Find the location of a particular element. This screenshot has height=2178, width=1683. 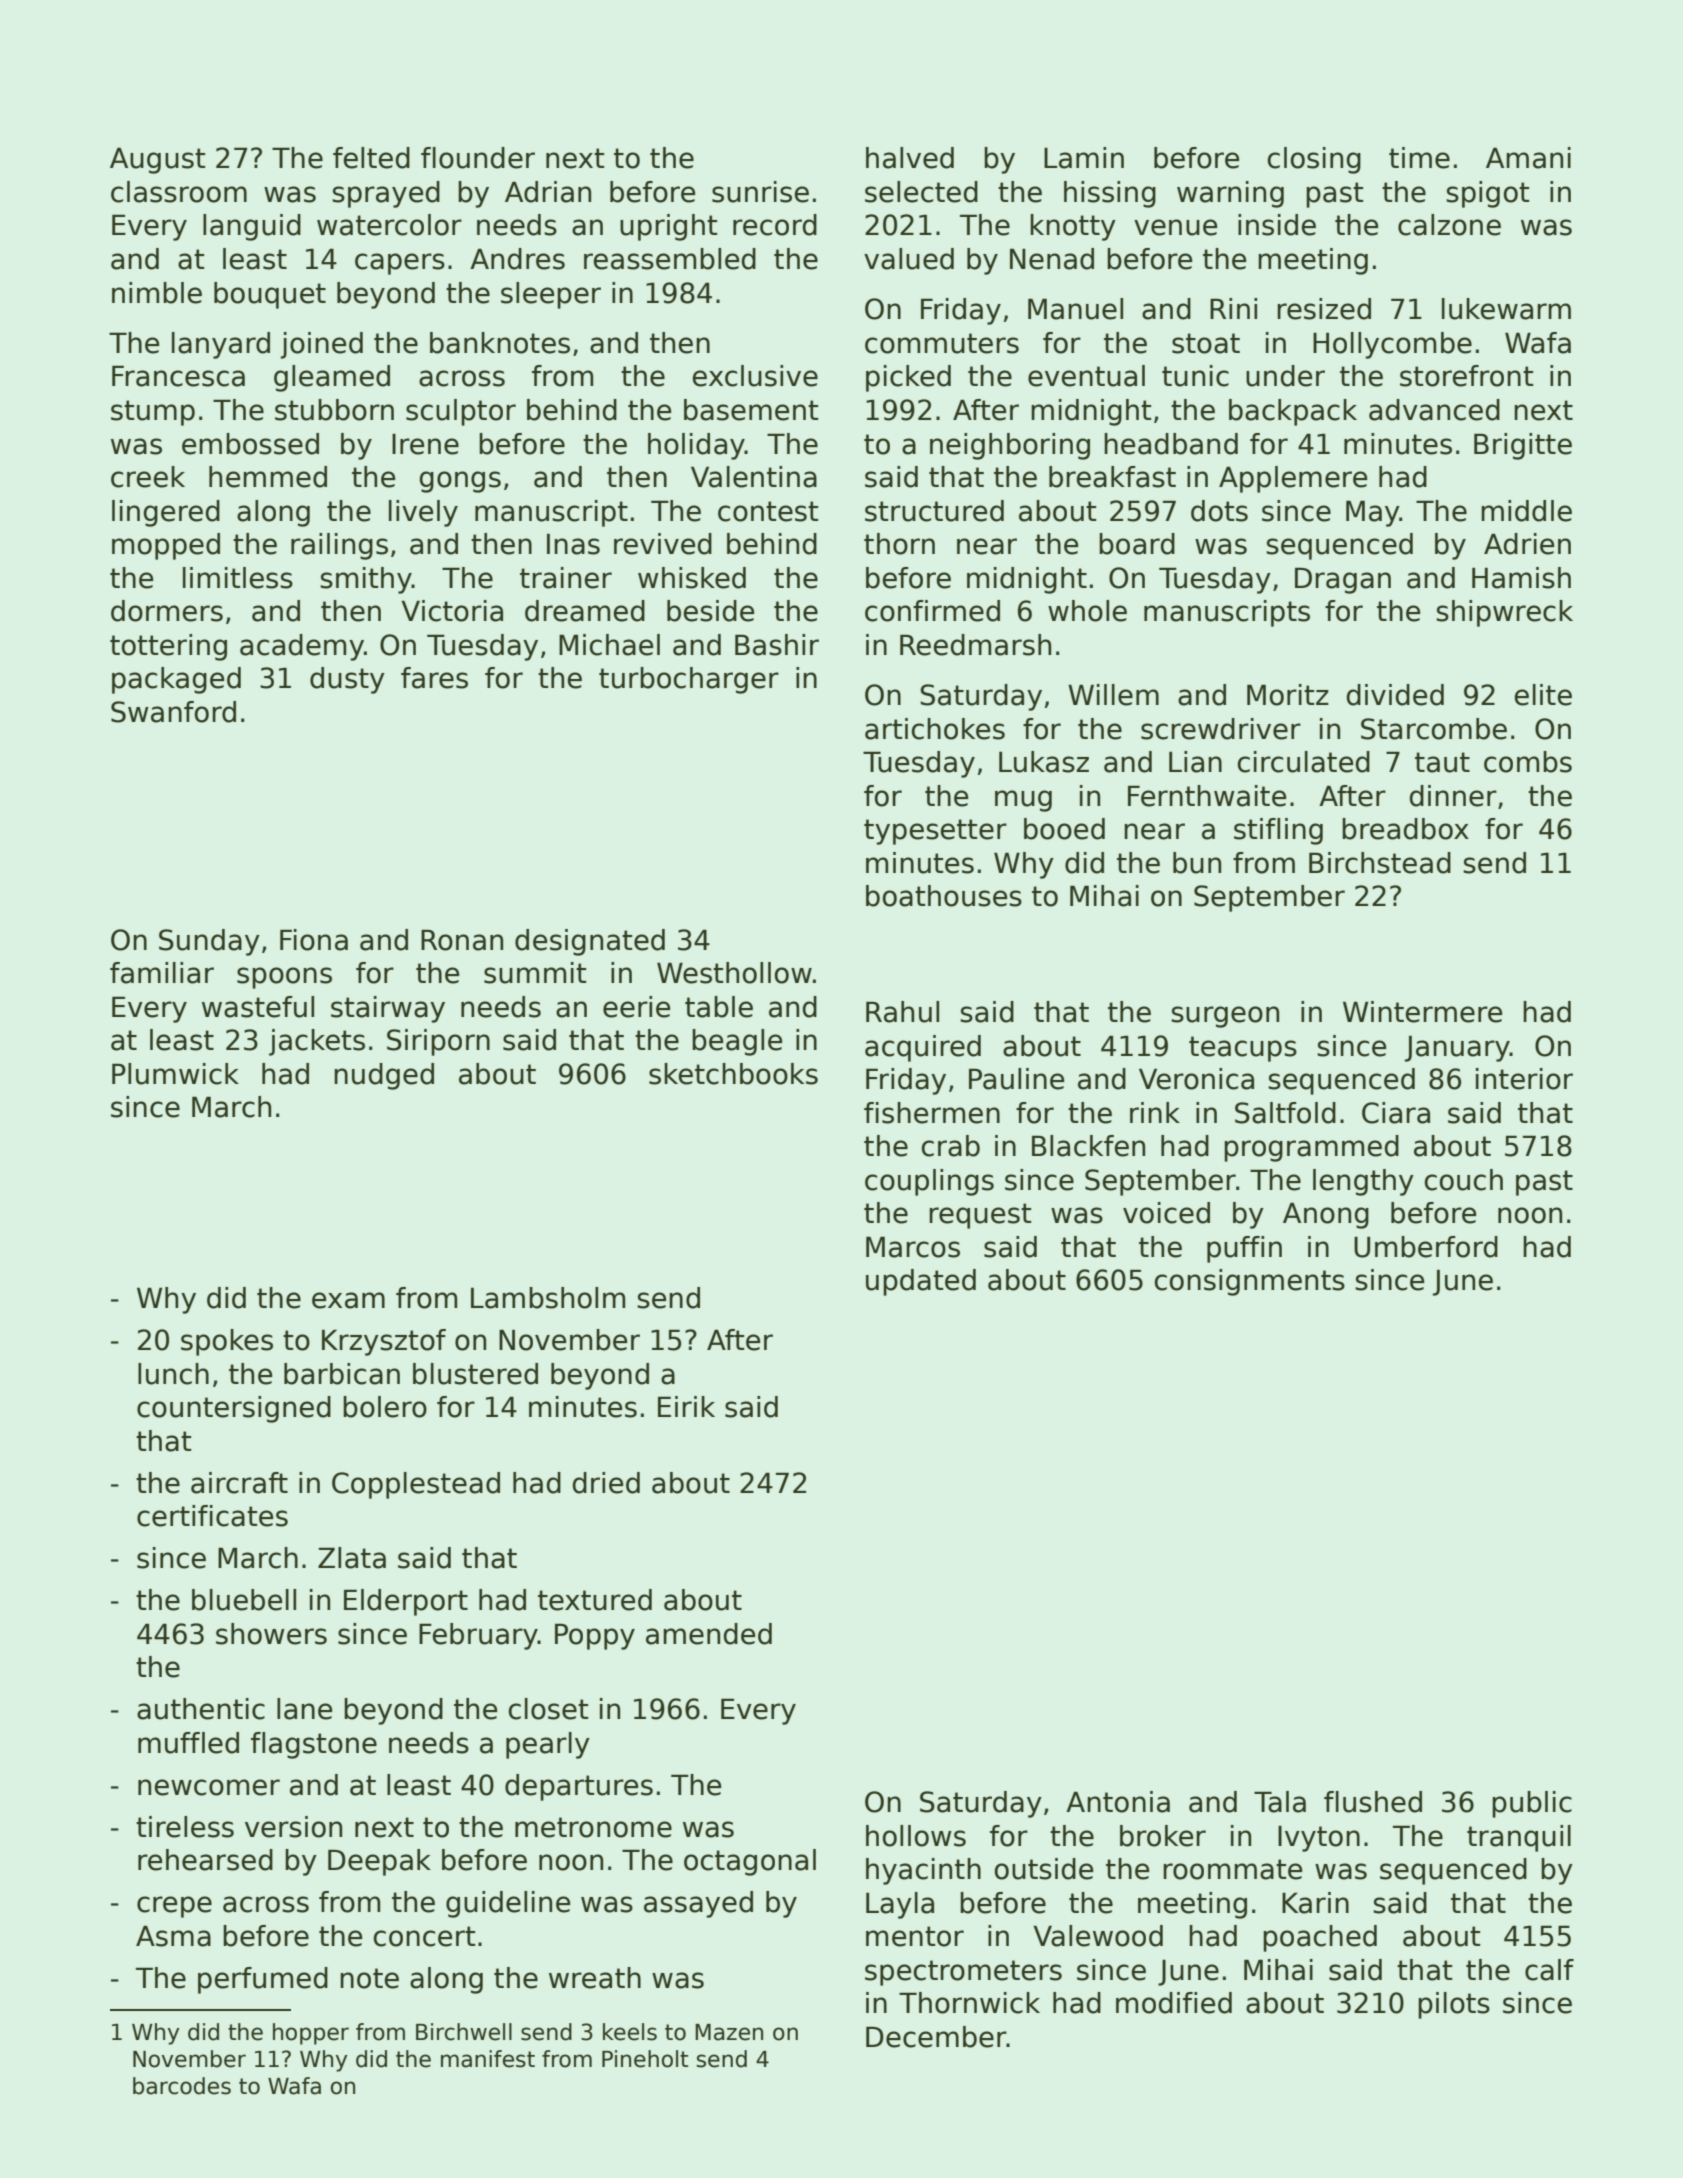

amended is located at coordinates (709, 1634).
